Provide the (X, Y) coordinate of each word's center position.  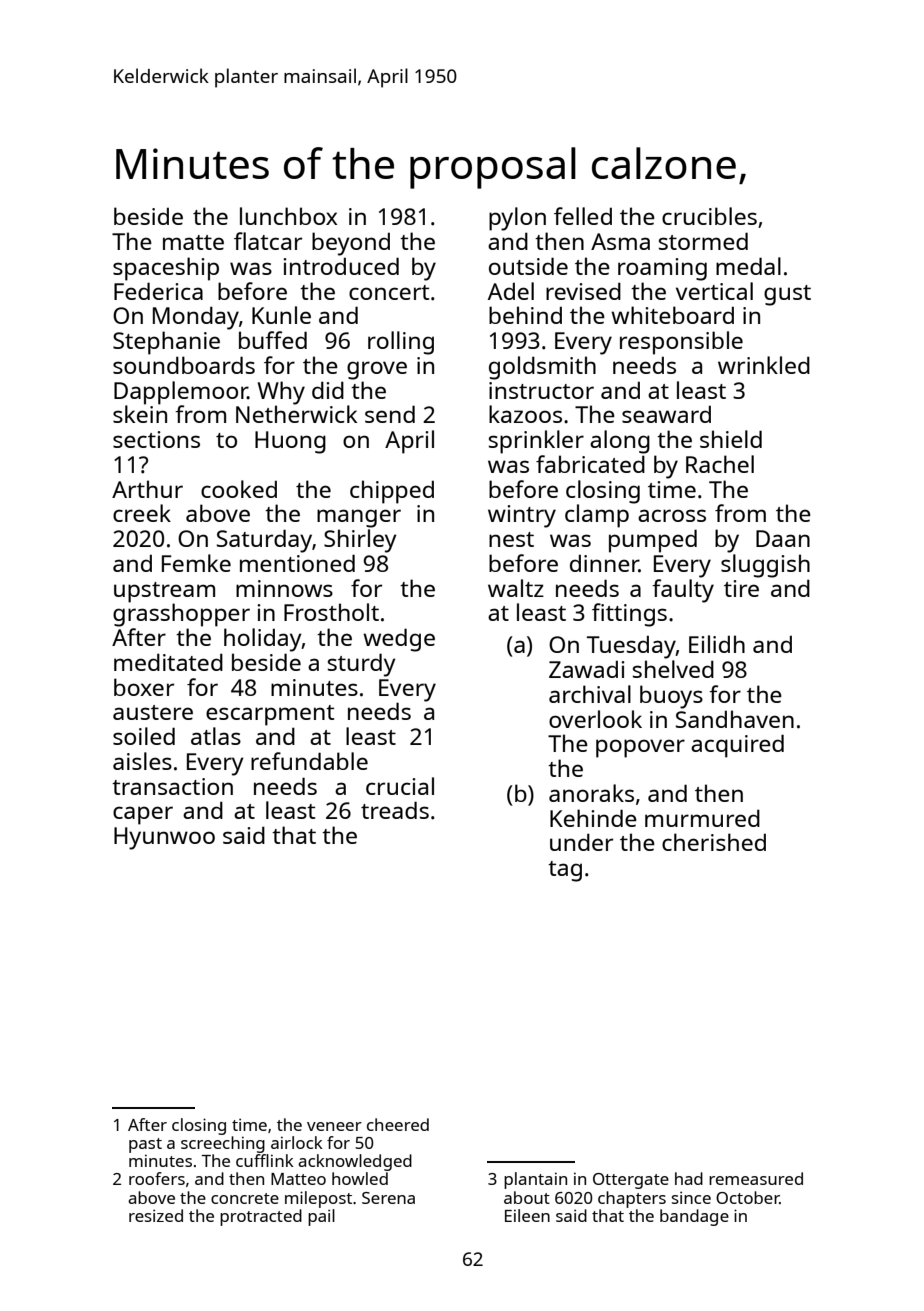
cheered (398, 1124)
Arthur (147, 489)
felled (583, 216)
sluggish (765, 566)
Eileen (527, 1215)
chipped (392, 492)
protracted (261, 1217)
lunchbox (288, 216)
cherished (714, 842)
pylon (517, 219)
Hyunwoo (164, 838)
